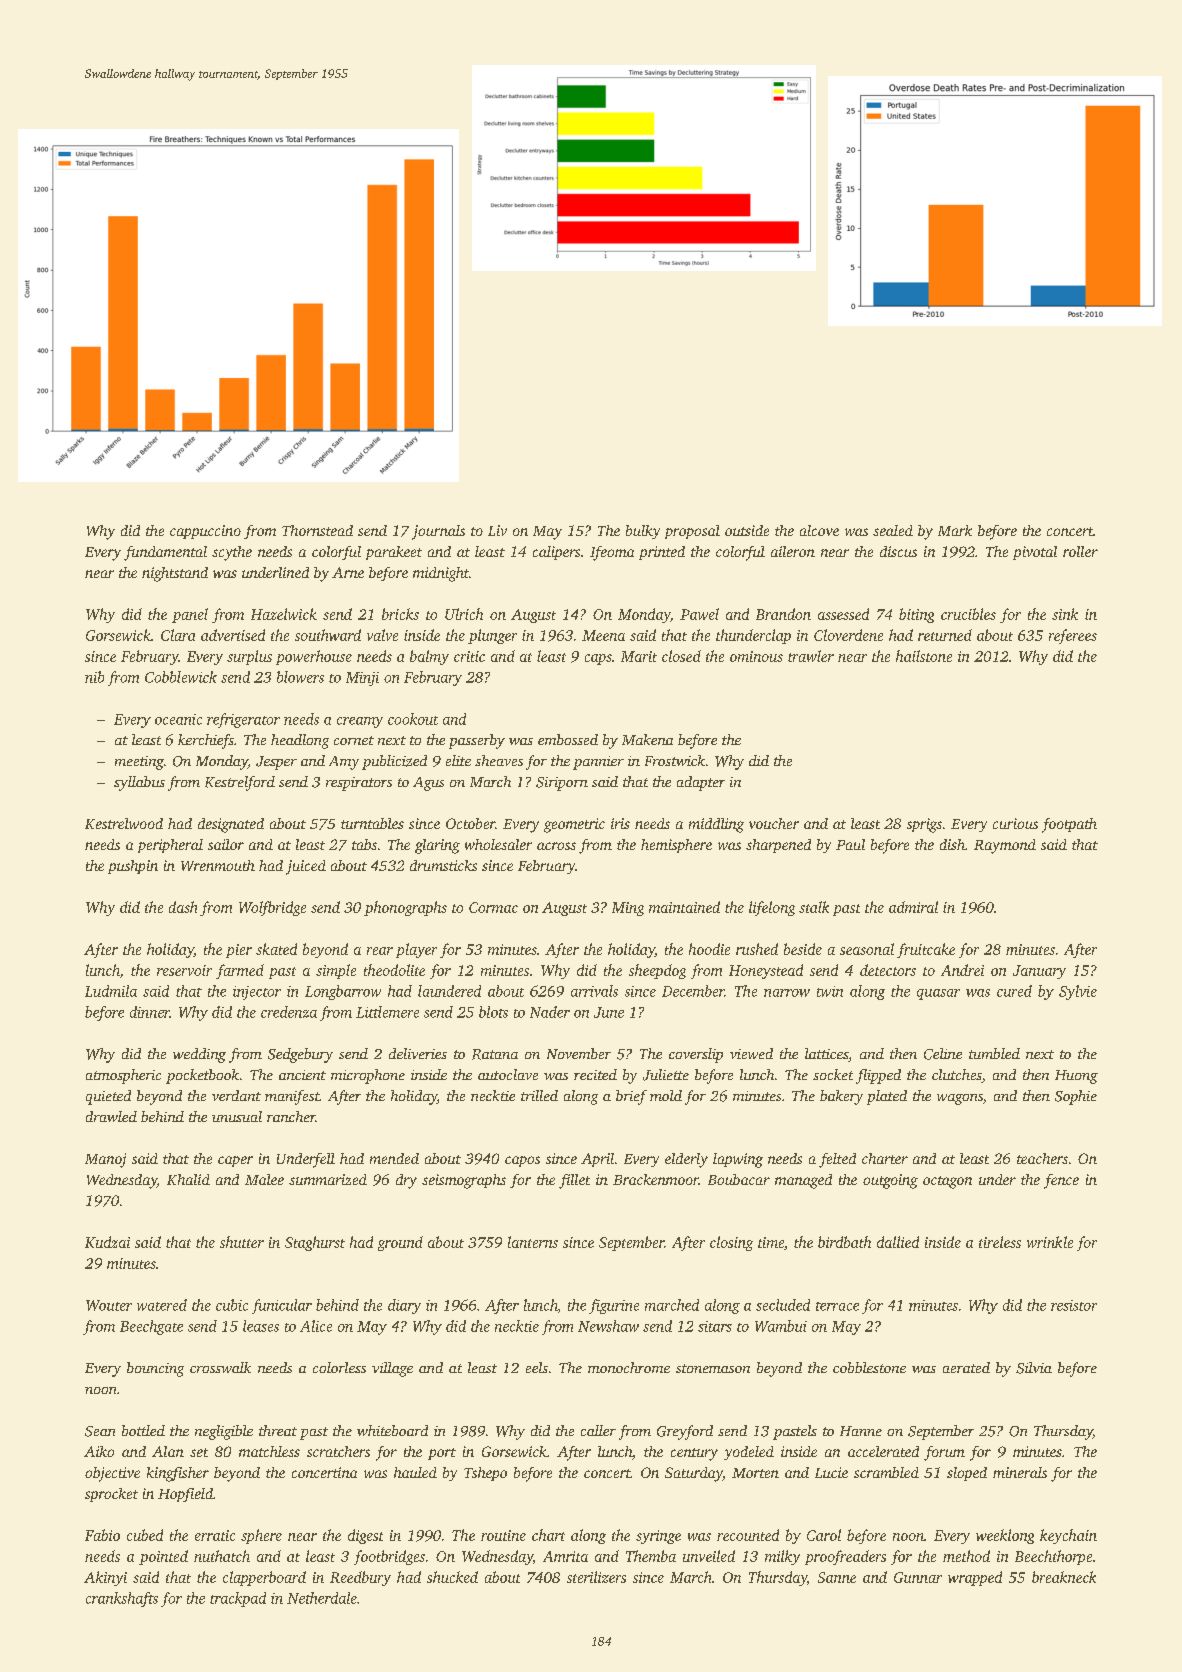  Describe the element at coordinates (819, 530) in the image. I see `alcove` at that location.
